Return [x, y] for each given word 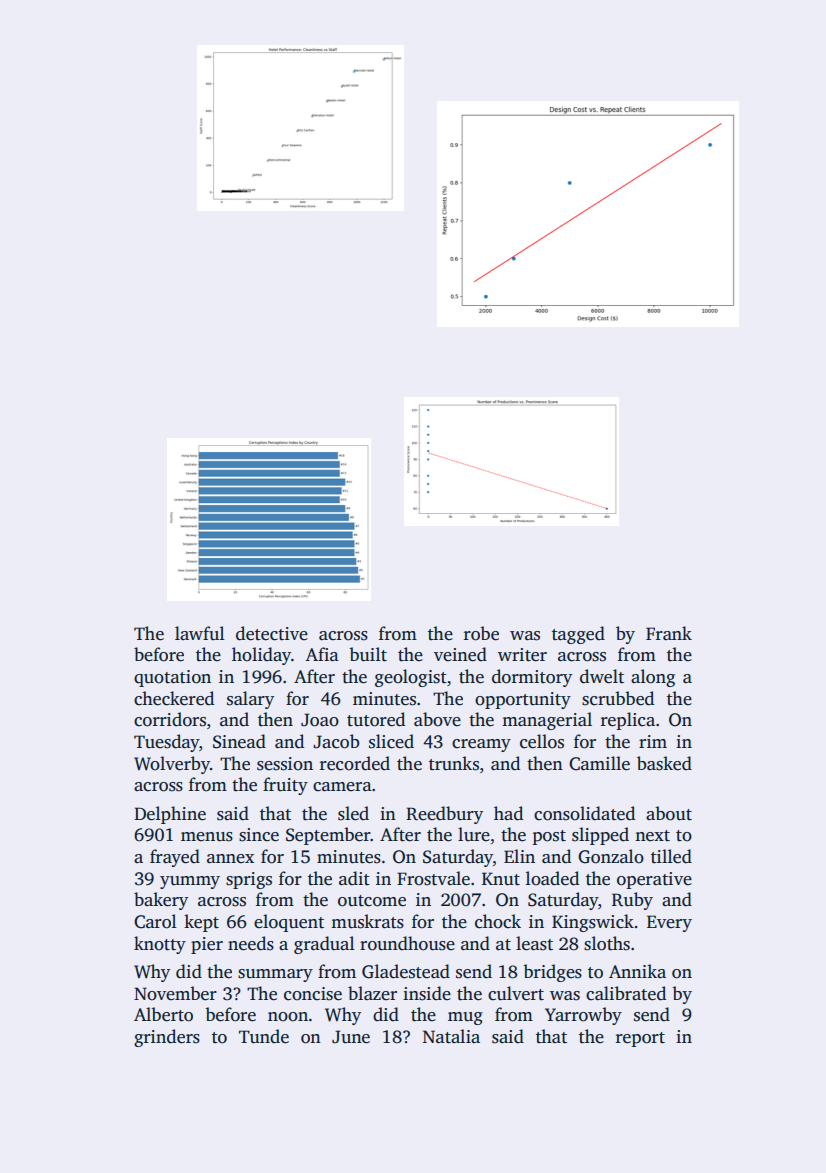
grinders [167, 1038]
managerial [547, 721]
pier [207, 945]
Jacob [336, 741]
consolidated [584, 813]
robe [481, 633]
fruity [285, 786]
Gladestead [406, 971]
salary [250, 700]
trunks [454, 763]
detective [272, 633]
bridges [552, 973]
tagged [578, 635]
